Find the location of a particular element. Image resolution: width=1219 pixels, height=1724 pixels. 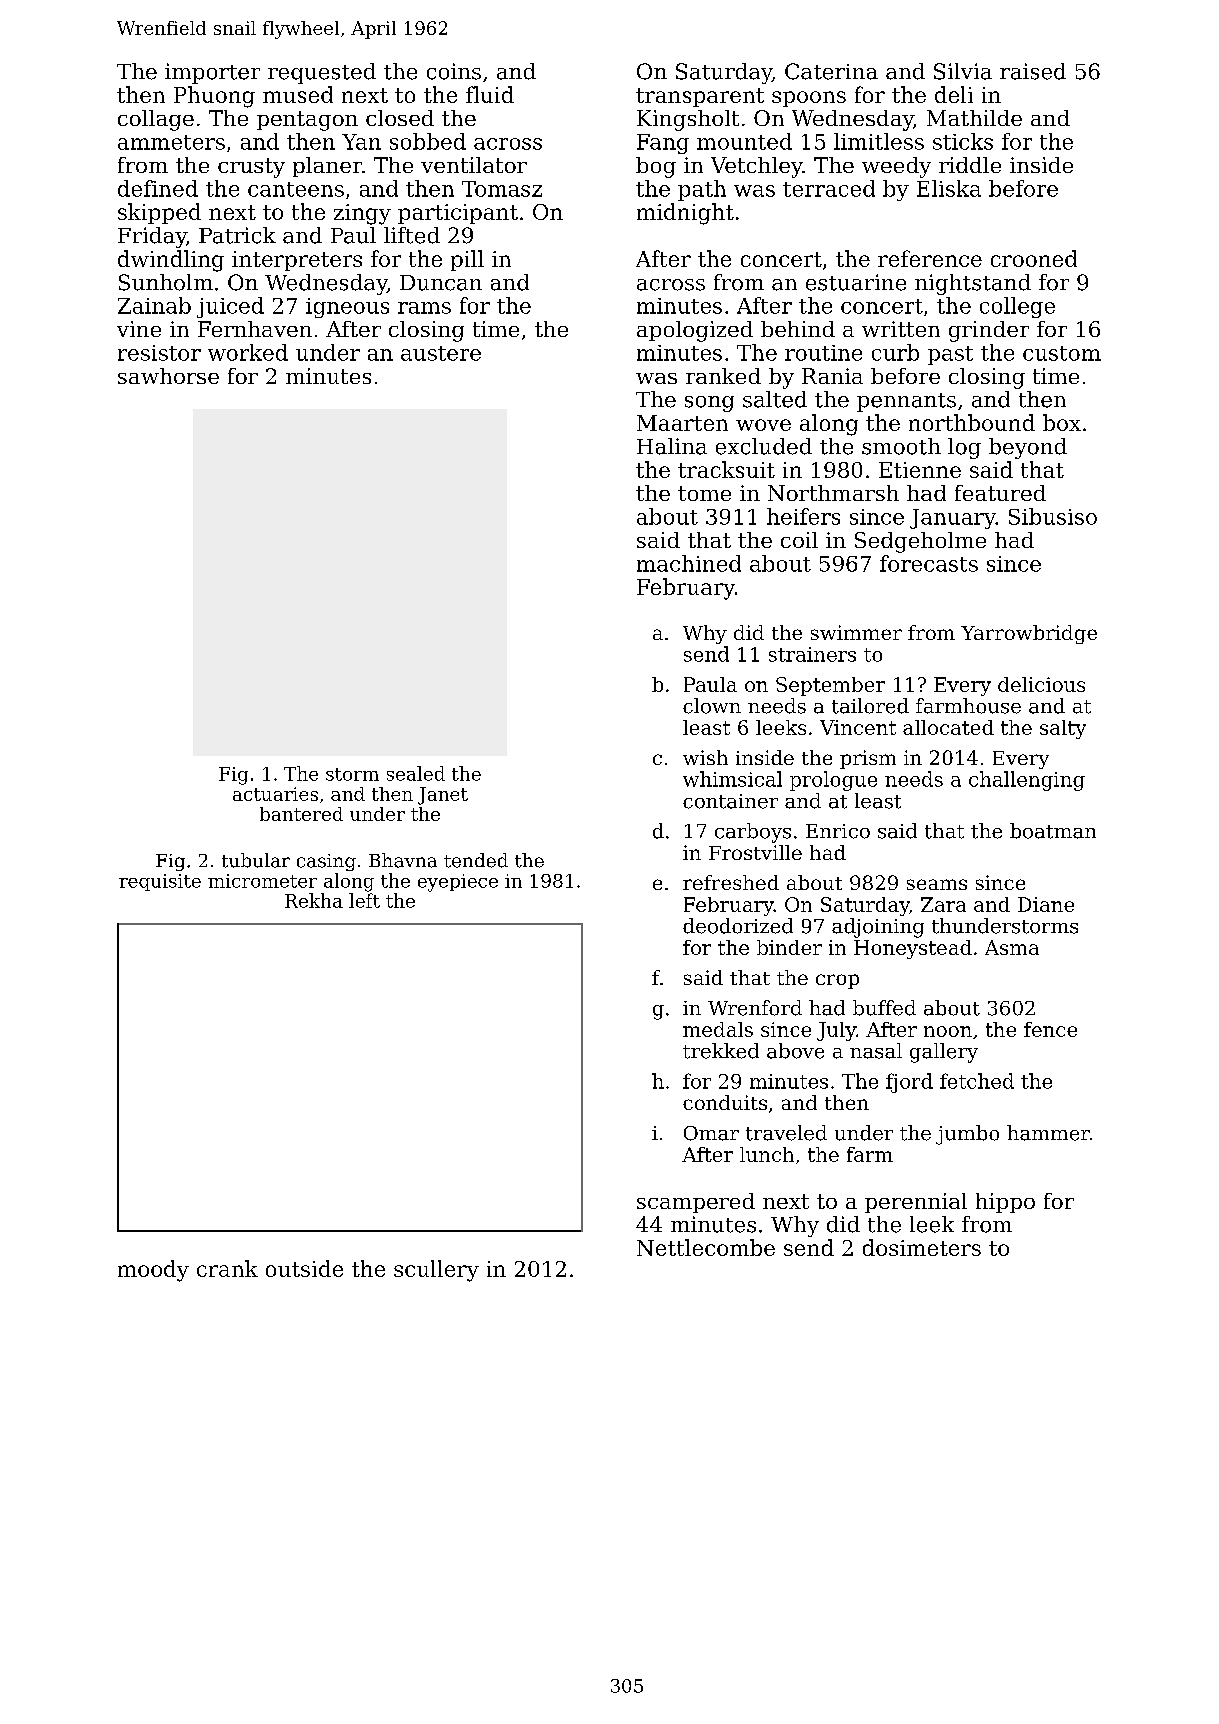

Sibusiso is located at coordinates (1053, 516).
